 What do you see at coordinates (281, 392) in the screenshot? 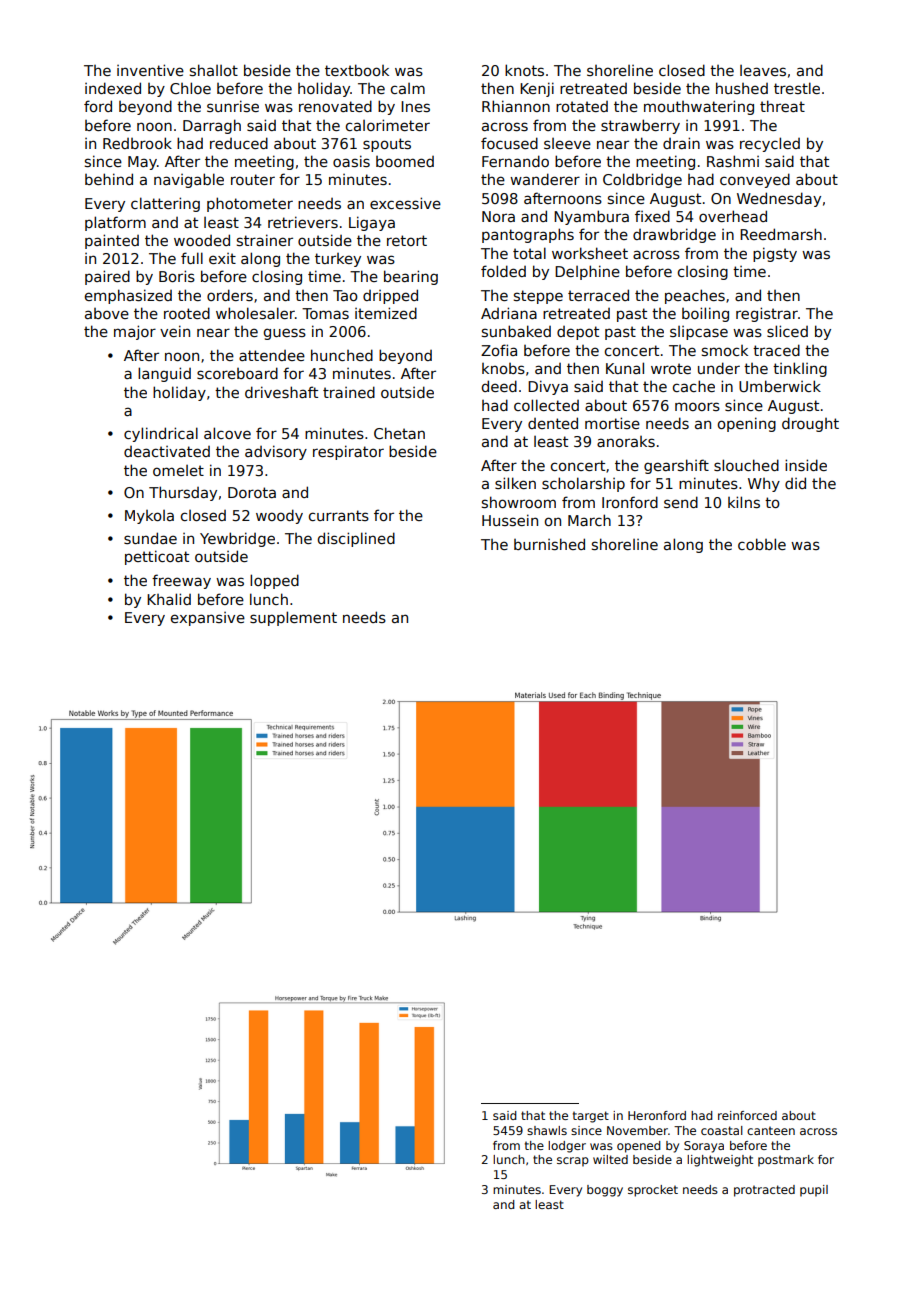
I see `driveshaft` at bounding box center [281, 392].
